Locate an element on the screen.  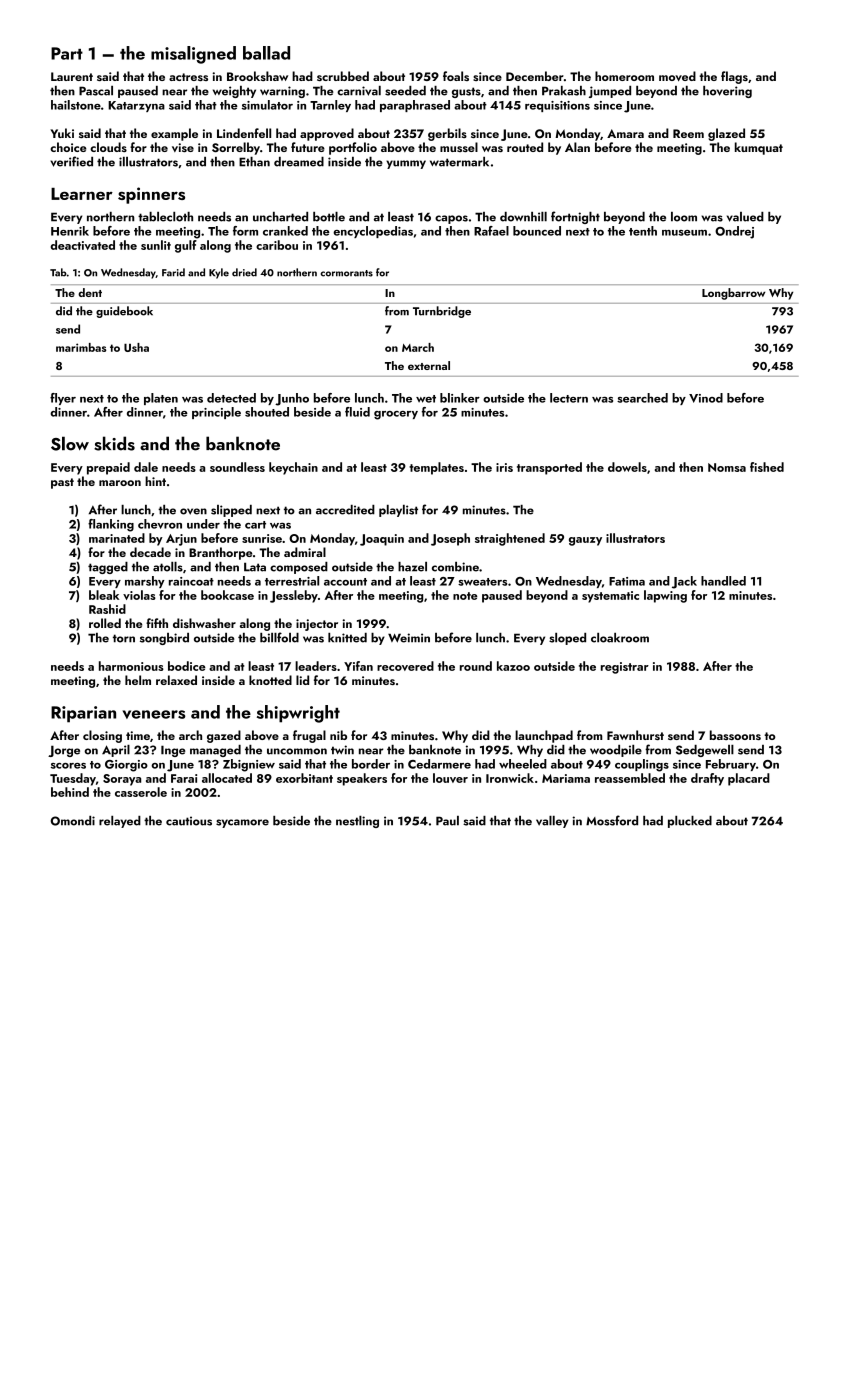
ballad is located at coordinates (266, 53).
